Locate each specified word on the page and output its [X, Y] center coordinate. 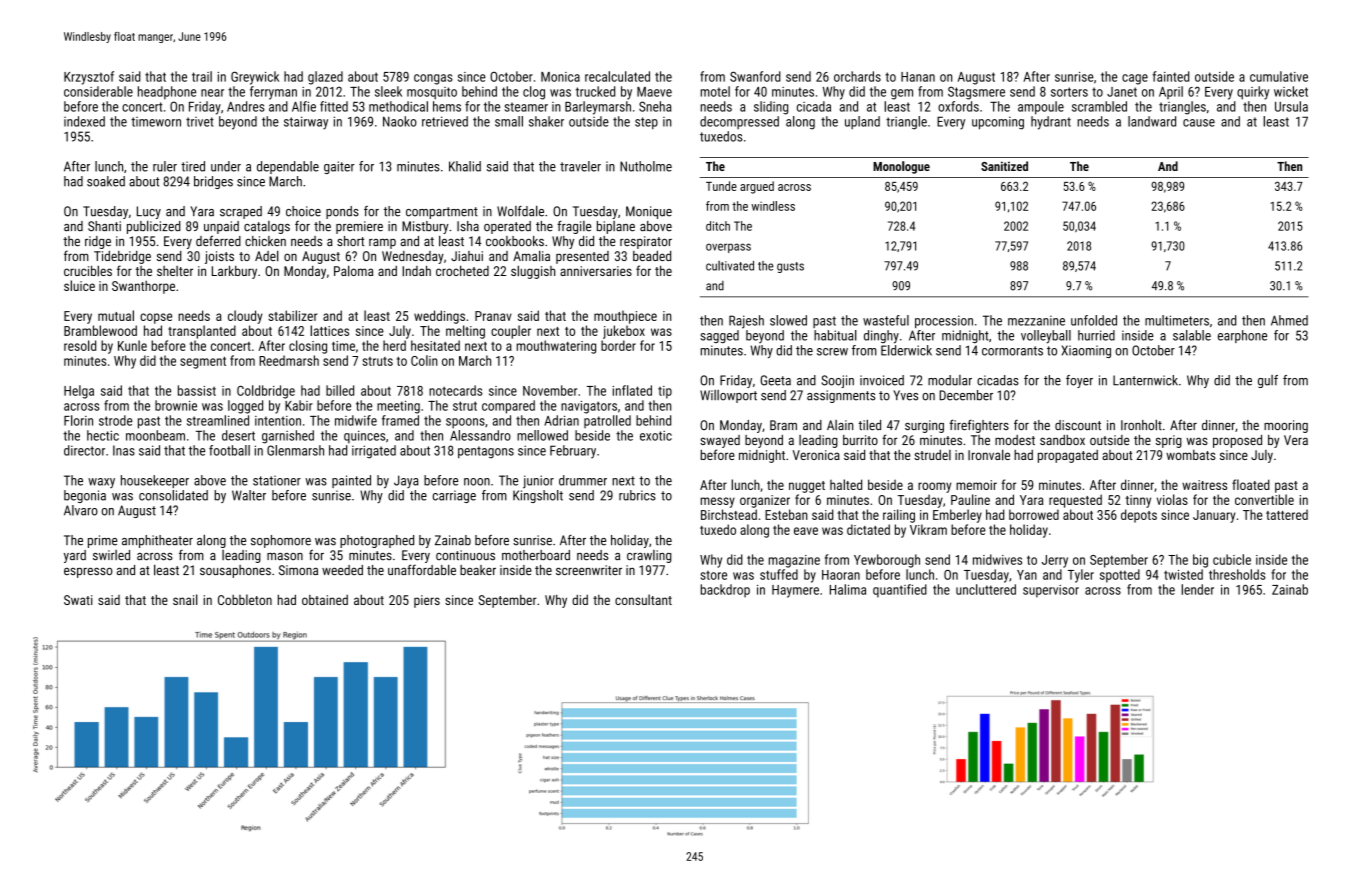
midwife [356, 420]
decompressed [739, 122]
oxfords [958, 106]
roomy [934, 487]
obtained [325, 600]
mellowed [542, 435]
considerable [98, 91]
